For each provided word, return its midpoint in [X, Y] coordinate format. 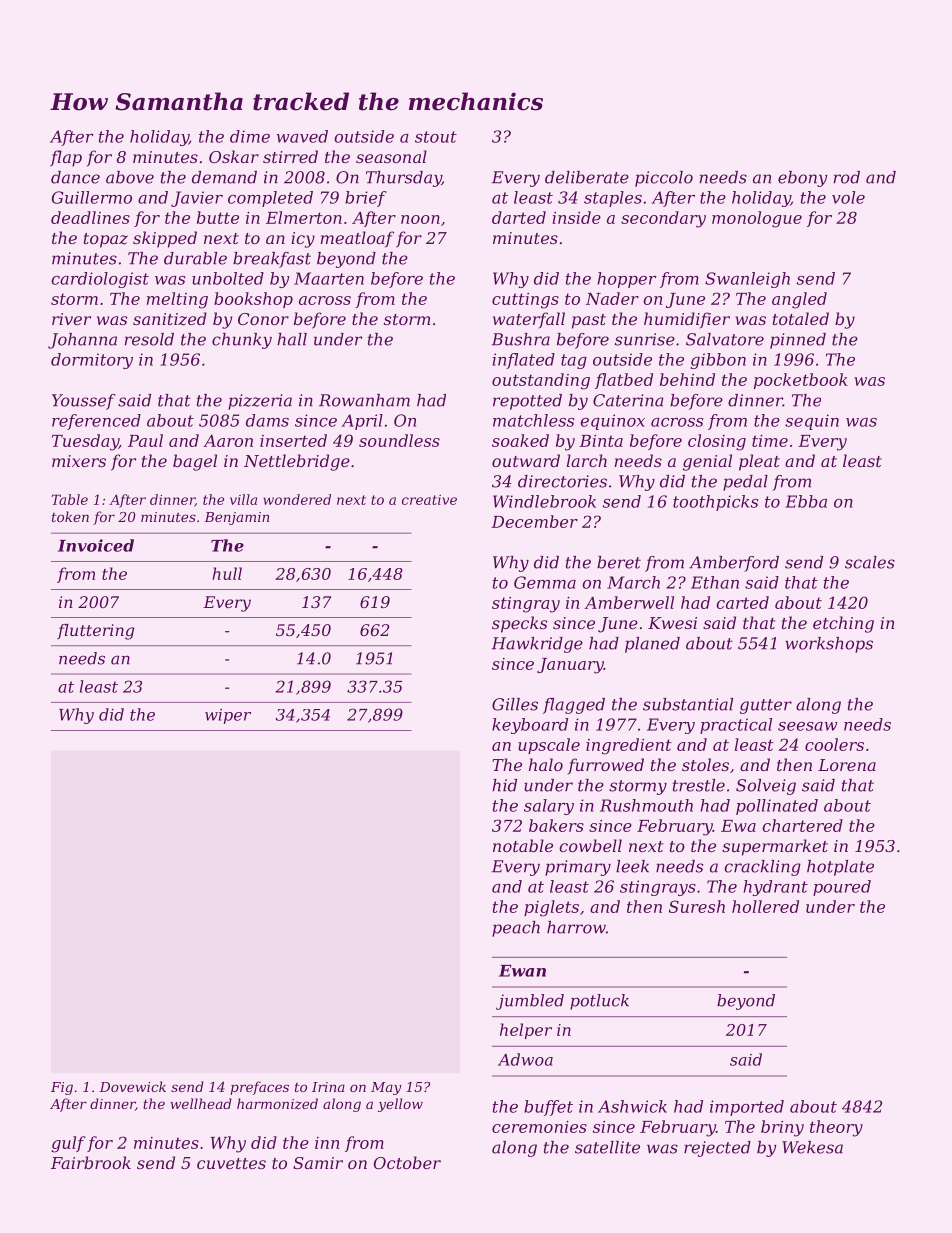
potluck [599, 1002]
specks [519, 624]
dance [75, 177]
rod [847, 177]
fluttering [95, 632]
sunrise [645, 339]
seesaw [808, 726]
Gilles [515, 704]
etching [843, 624]
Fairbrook [91, 1162]
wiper [228, 716]
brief [366, 199]
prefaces [259, 1088]
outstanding [541, 381]
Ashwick [632, 1106]
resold [149, 339]
